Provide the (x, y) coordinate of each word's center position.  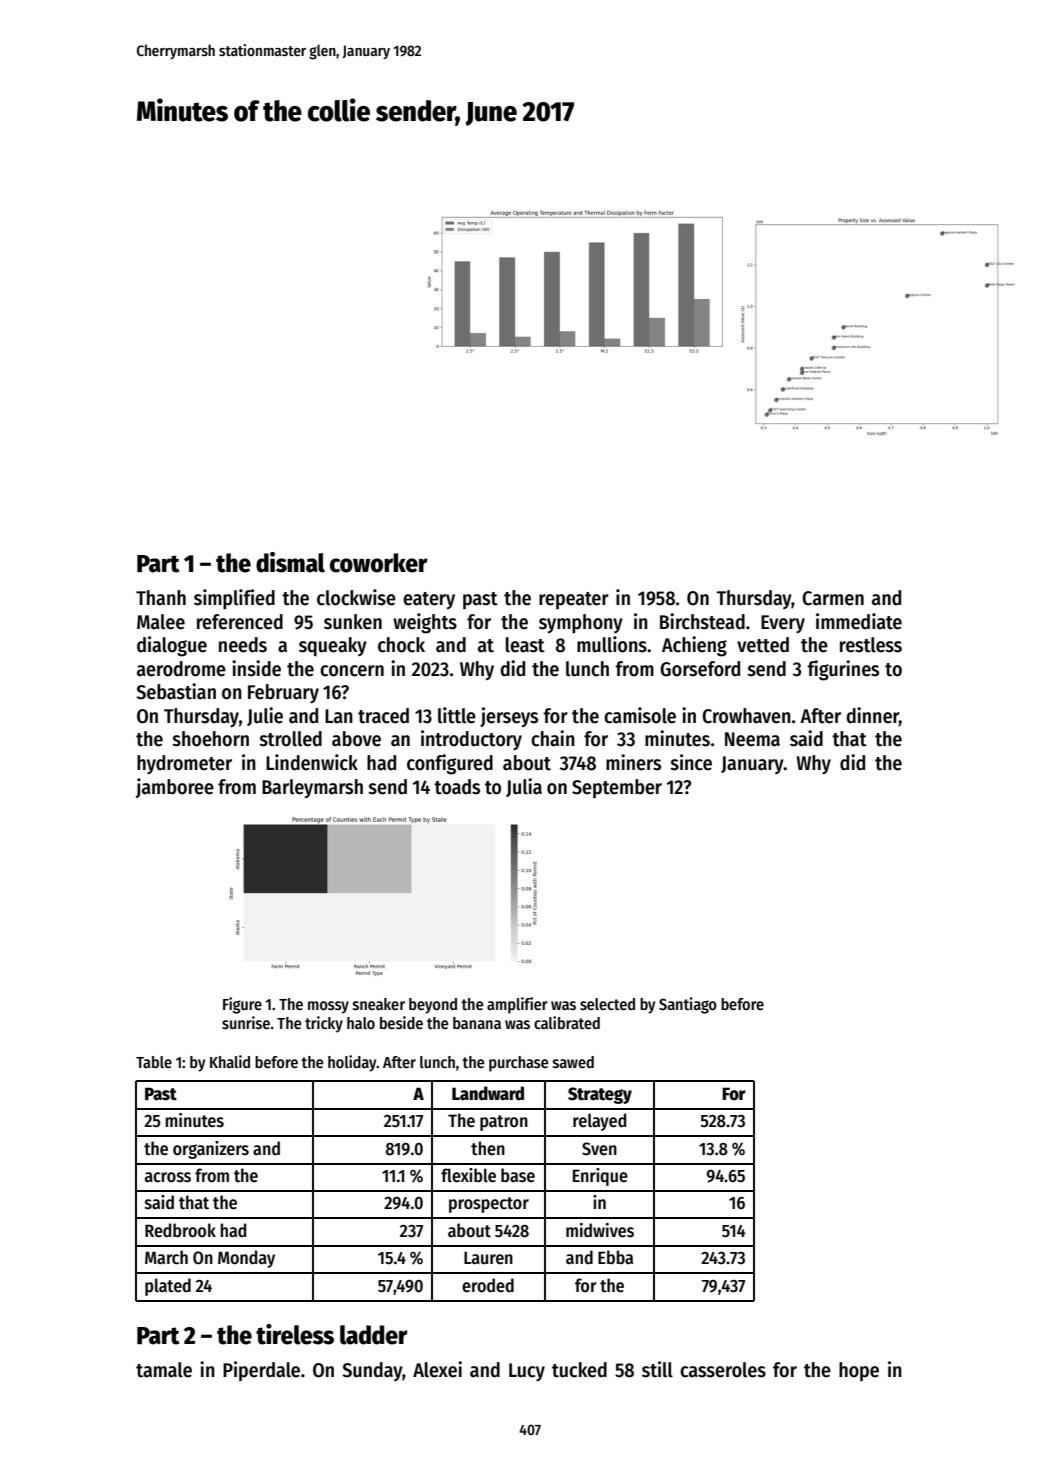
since (691, 762)
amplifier (517, 1005)
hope (859, 1371)
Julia (524, 787)
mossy (328, 1007)
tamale (164, 1370)
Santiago (688, 1005)
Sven (599, 1149)
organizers (211, 1150)
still (657, 1369)
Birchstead (702, 621)
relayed (599, 1122)
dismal (290, 562)
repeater (574, 600)
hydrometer (184, 764)
